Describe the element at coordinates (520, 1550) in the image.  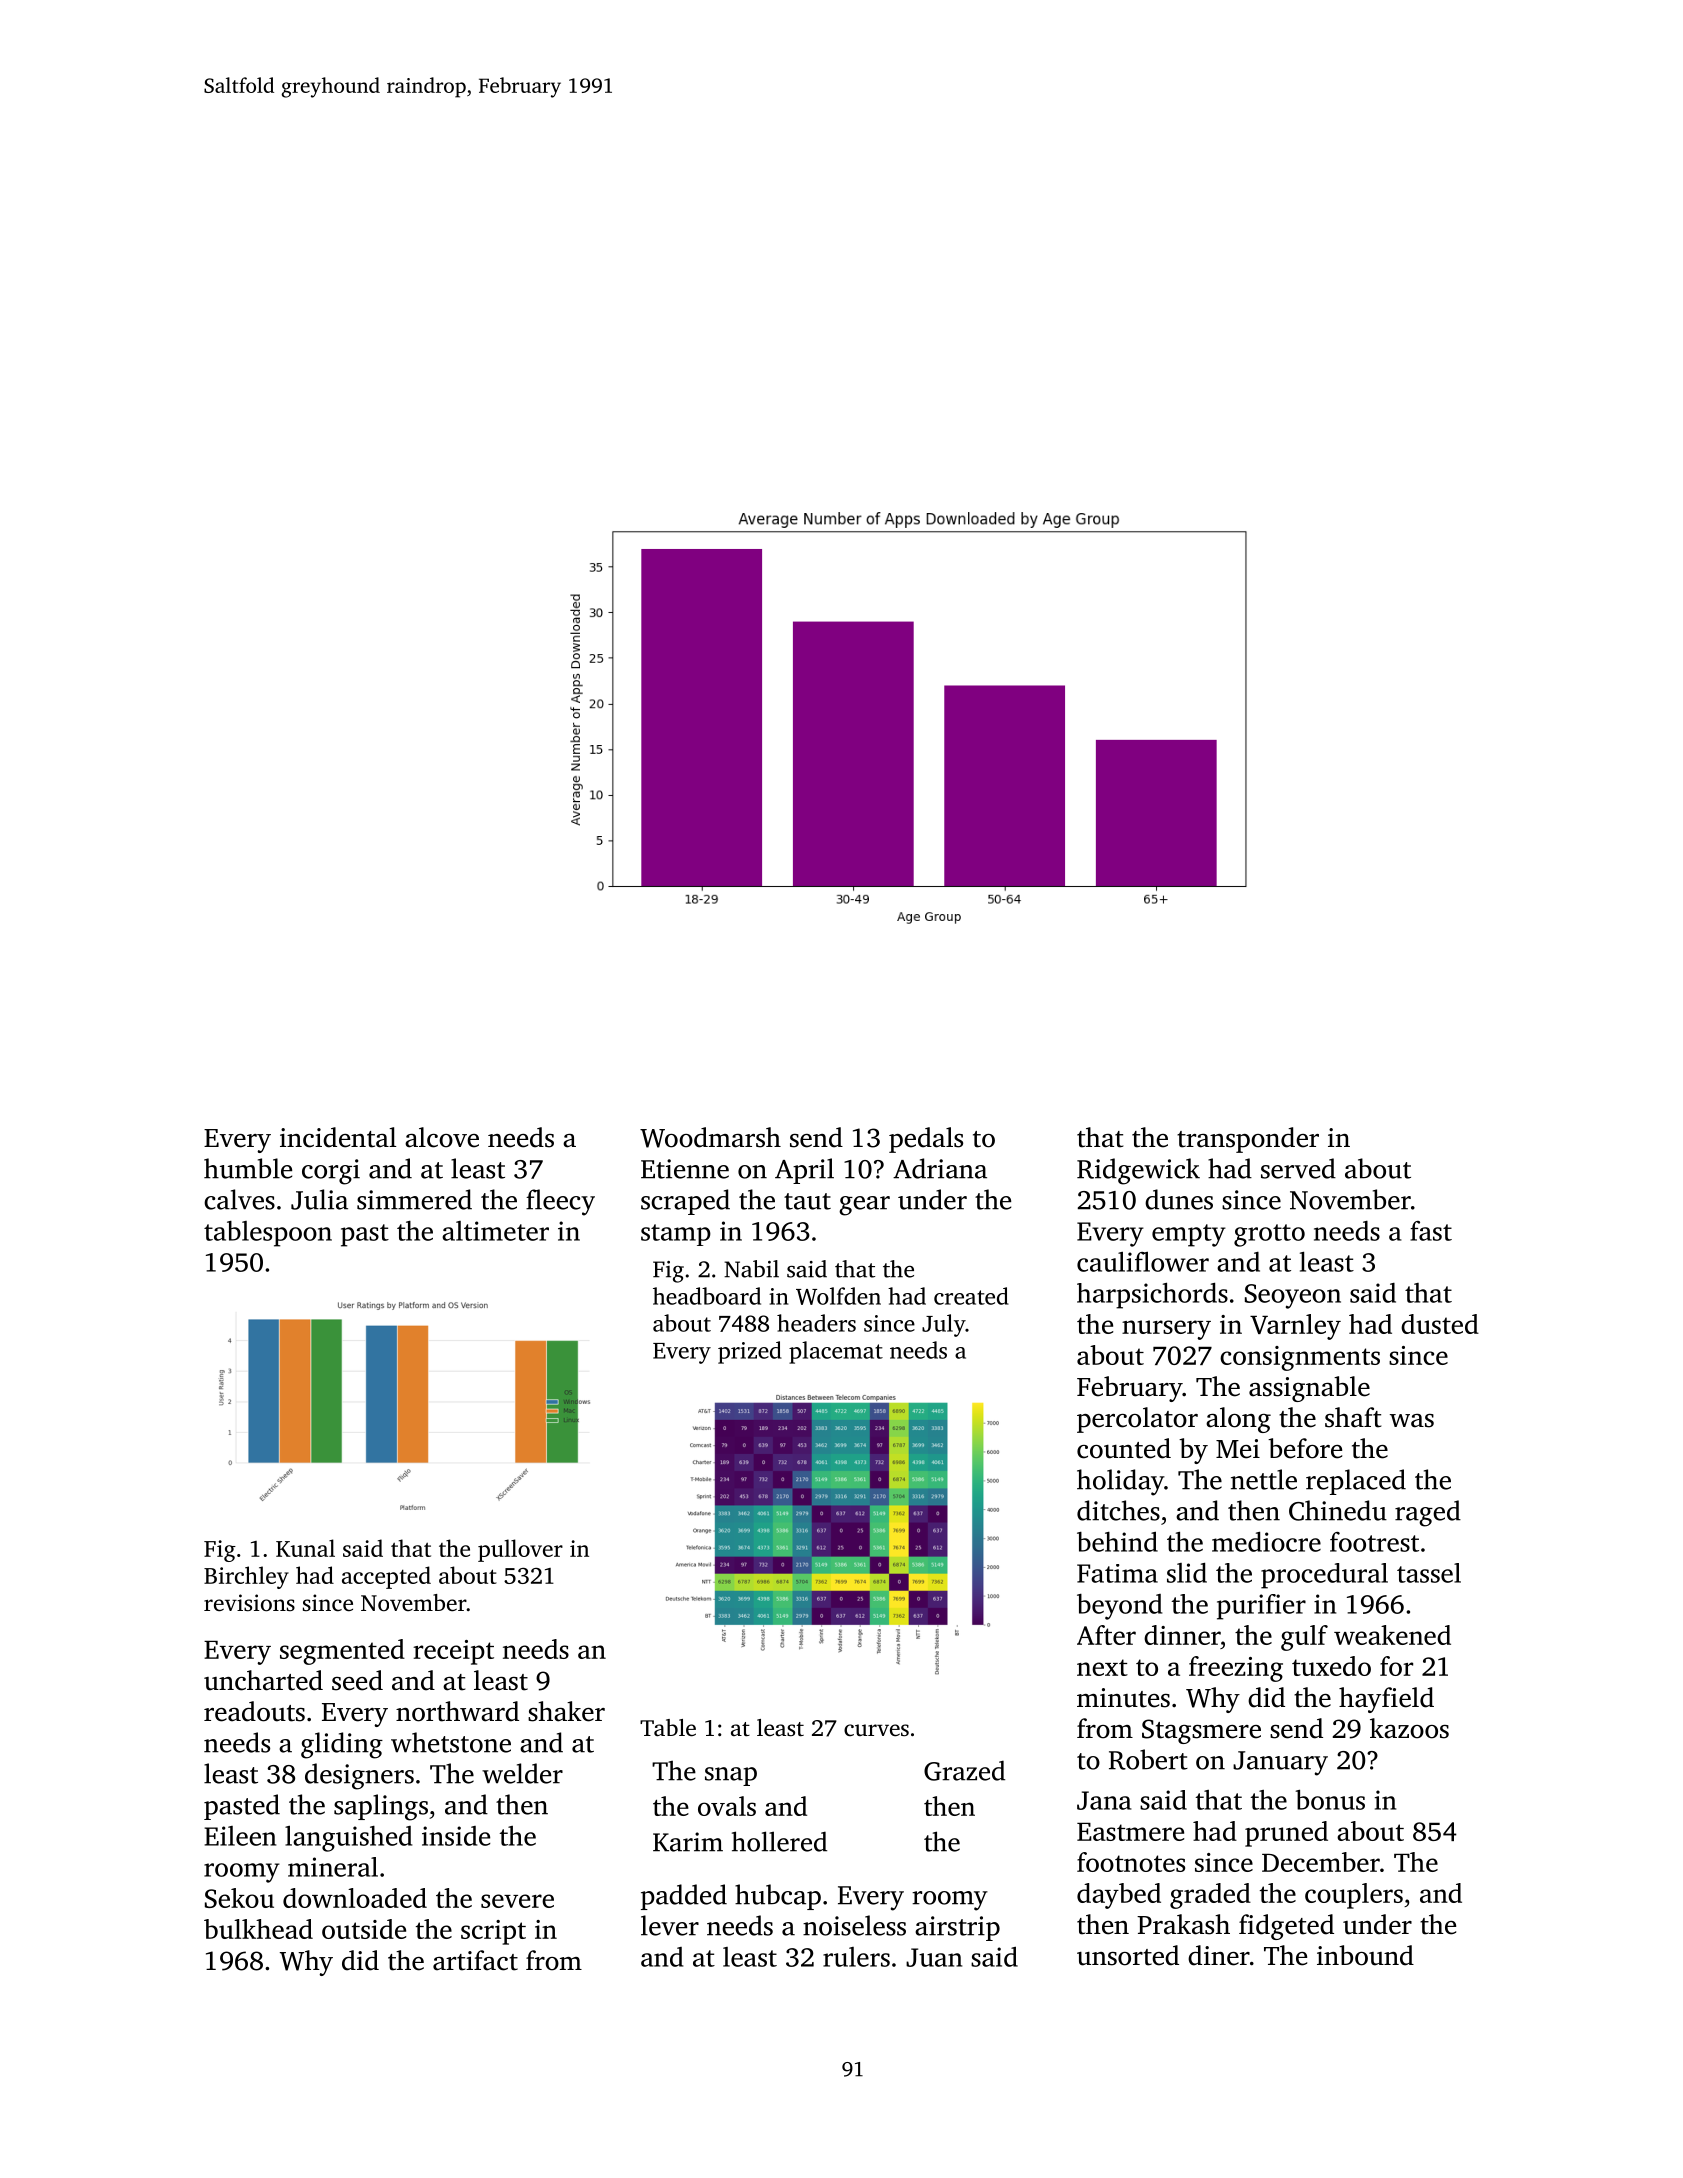
I see `pullover` at that location.
